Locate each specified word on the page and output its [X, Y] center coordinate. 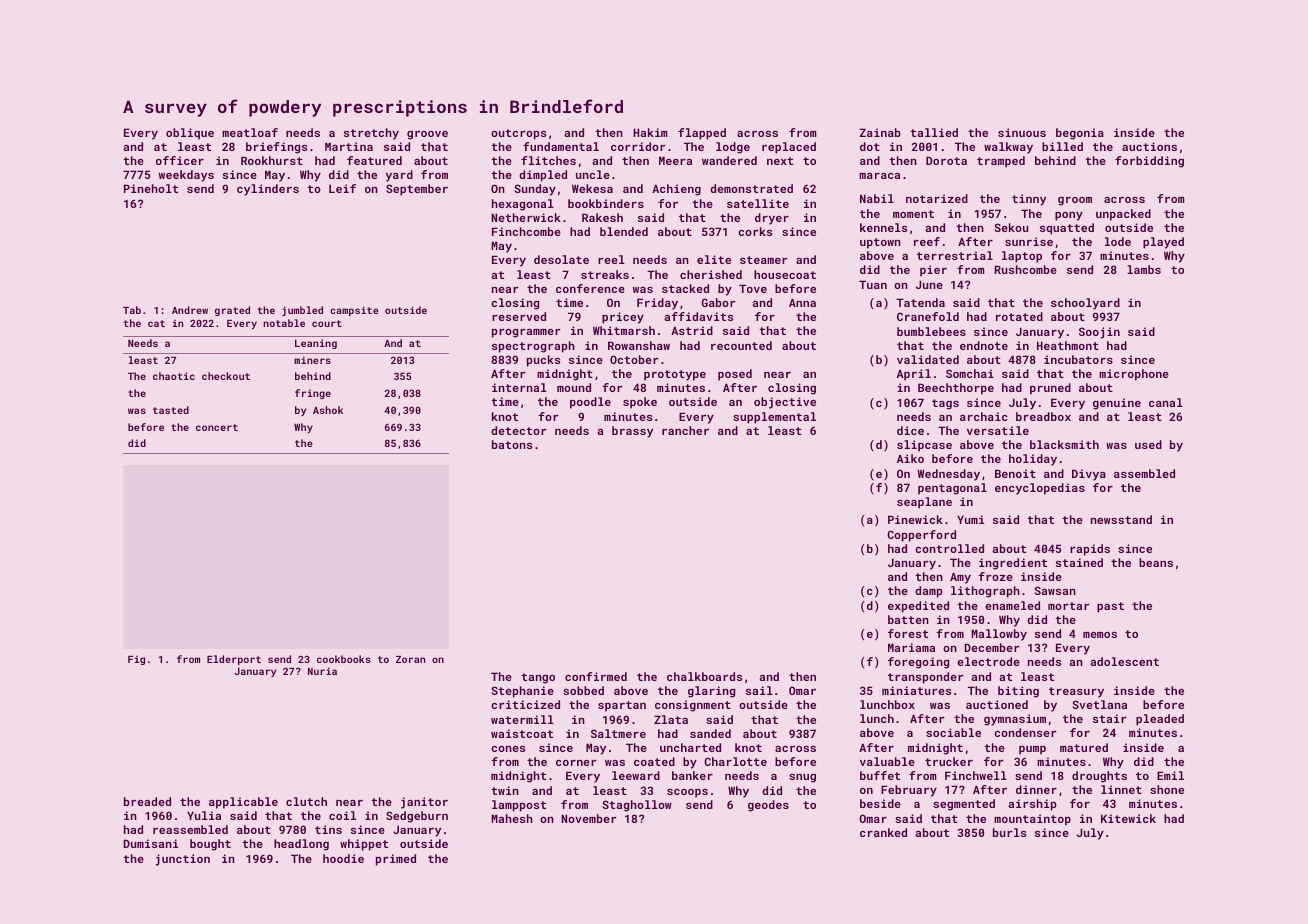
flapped [702, 134]
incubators [1078, 359]
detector [519, 430]
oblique [190, 134]
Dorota [946, 160]
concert [217, 427]
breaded [147, 801]
